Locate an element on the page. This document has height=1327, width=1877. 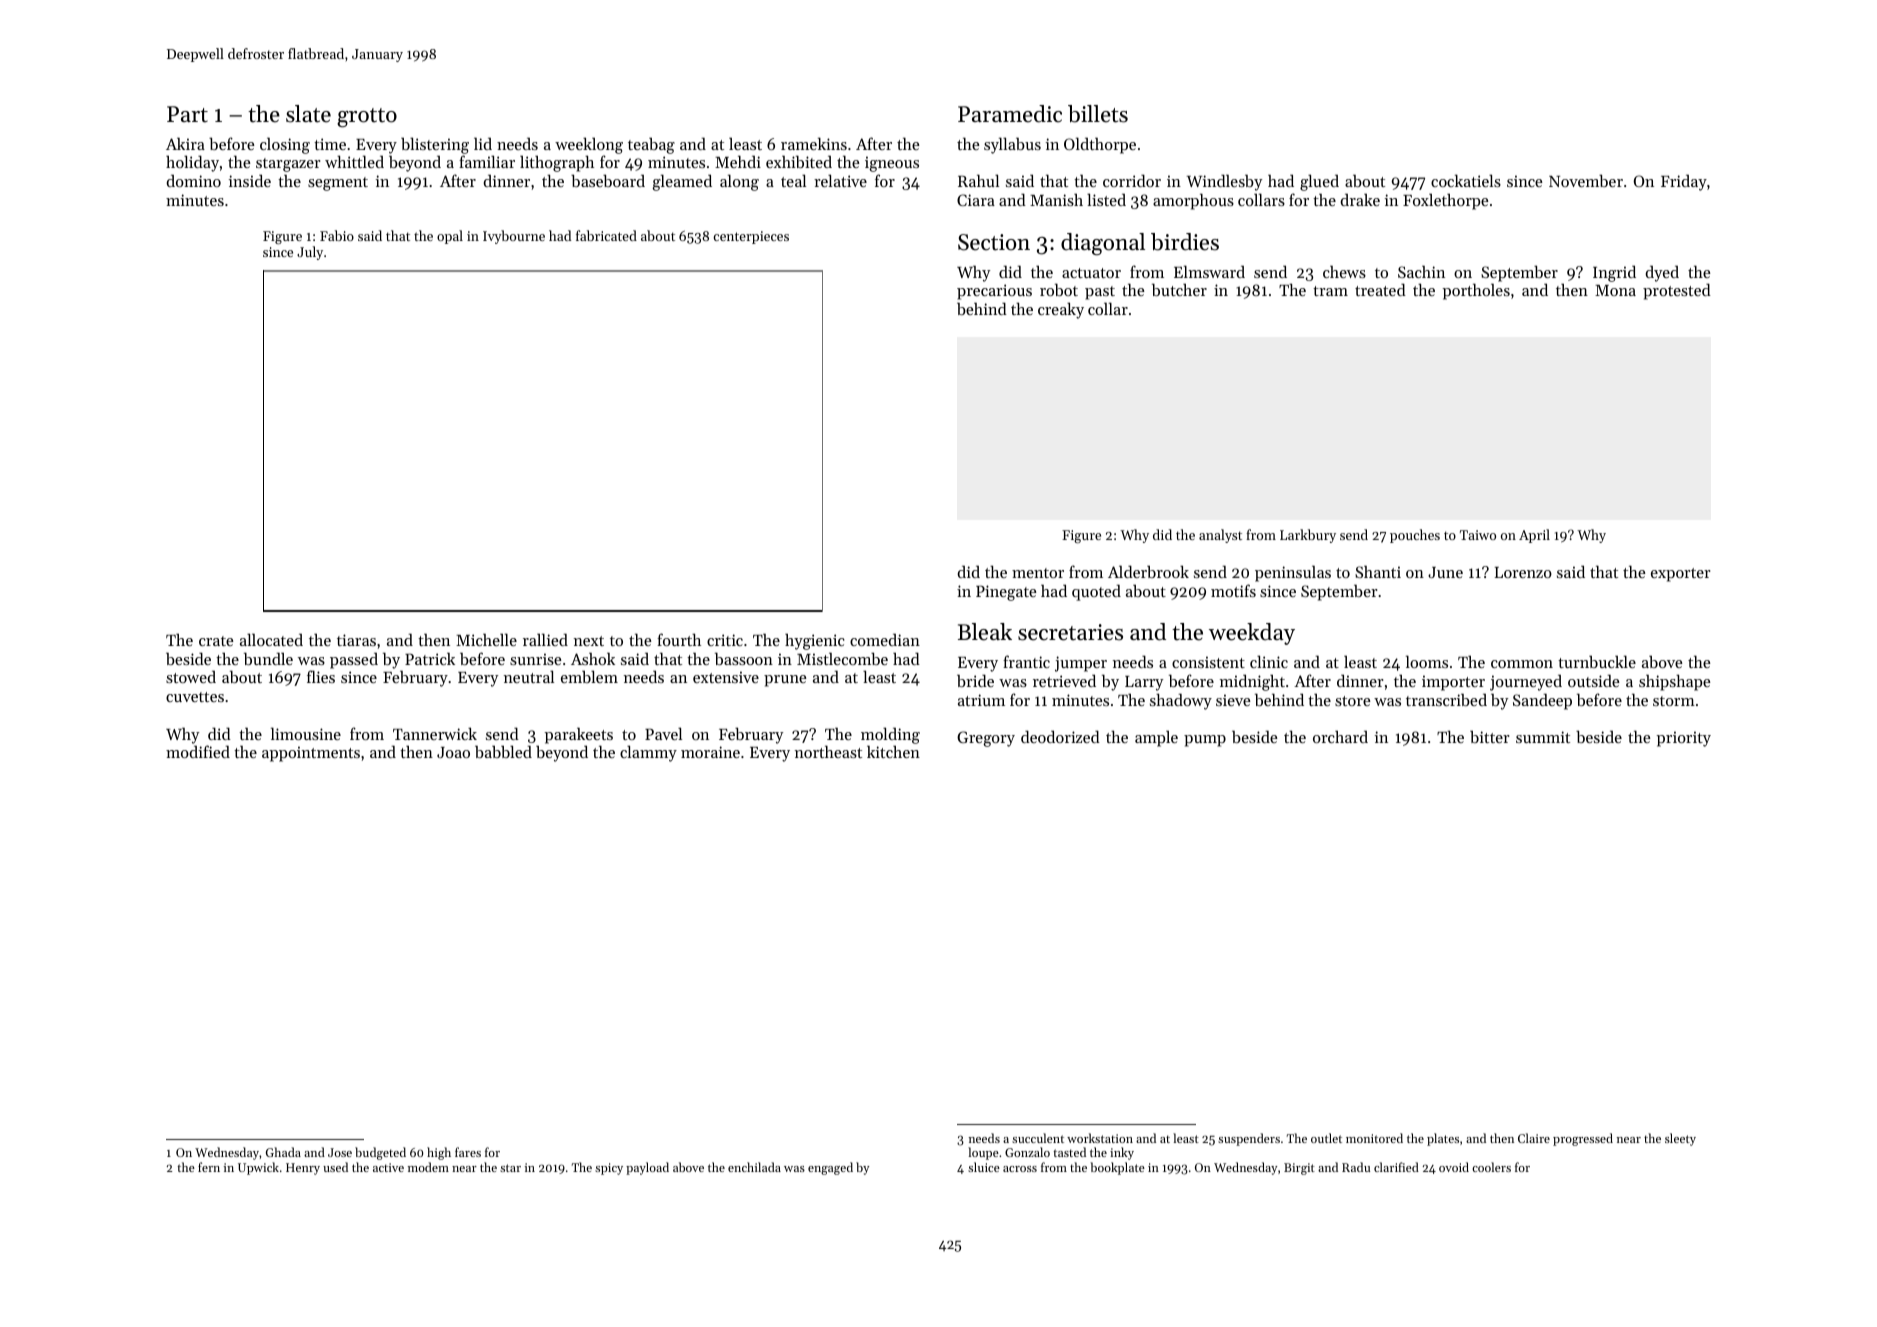
creaky is located at coordinates (1061, 310).
